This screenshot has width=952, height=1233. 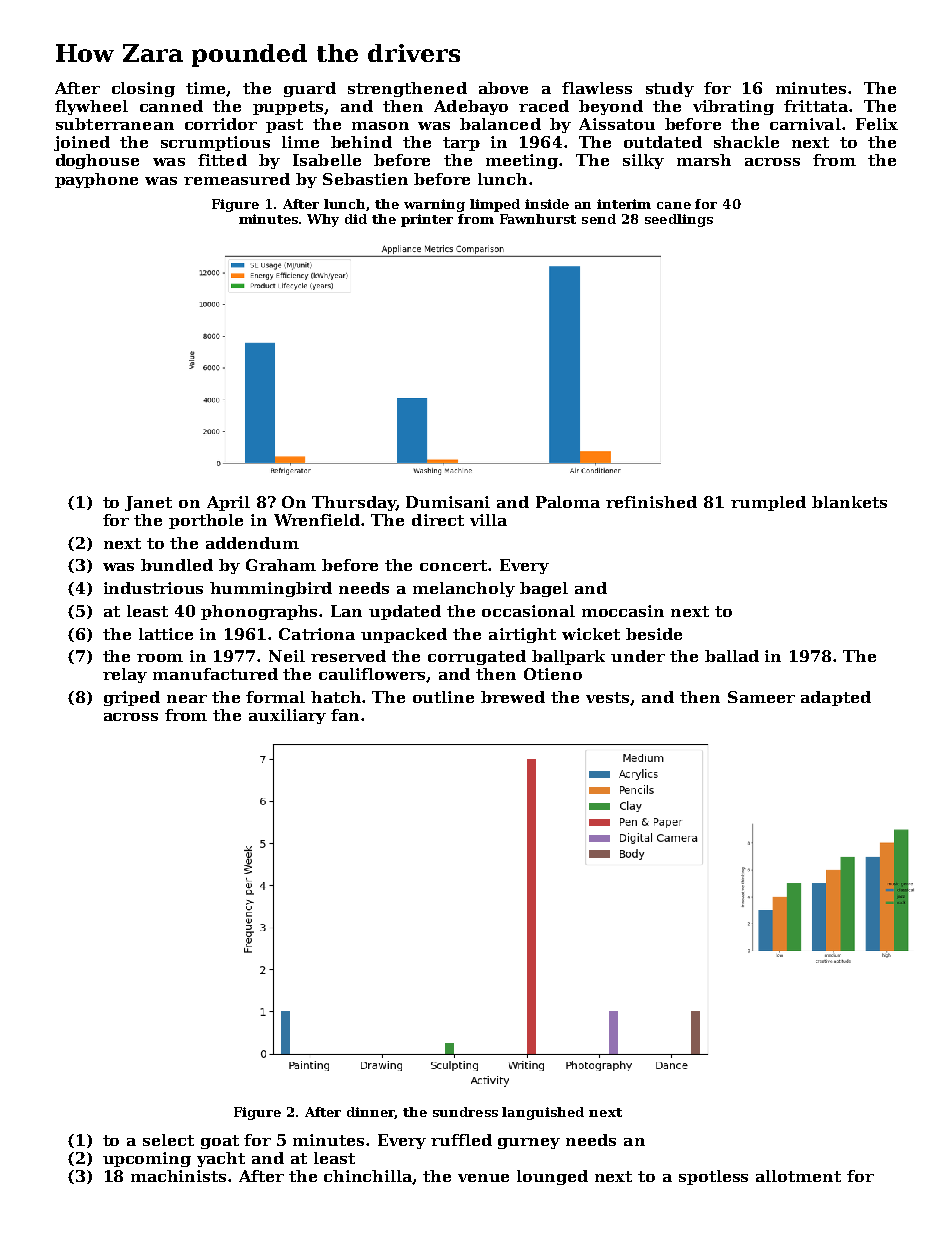 I want to click on chinchilla, so click(x=368, y=1177).
